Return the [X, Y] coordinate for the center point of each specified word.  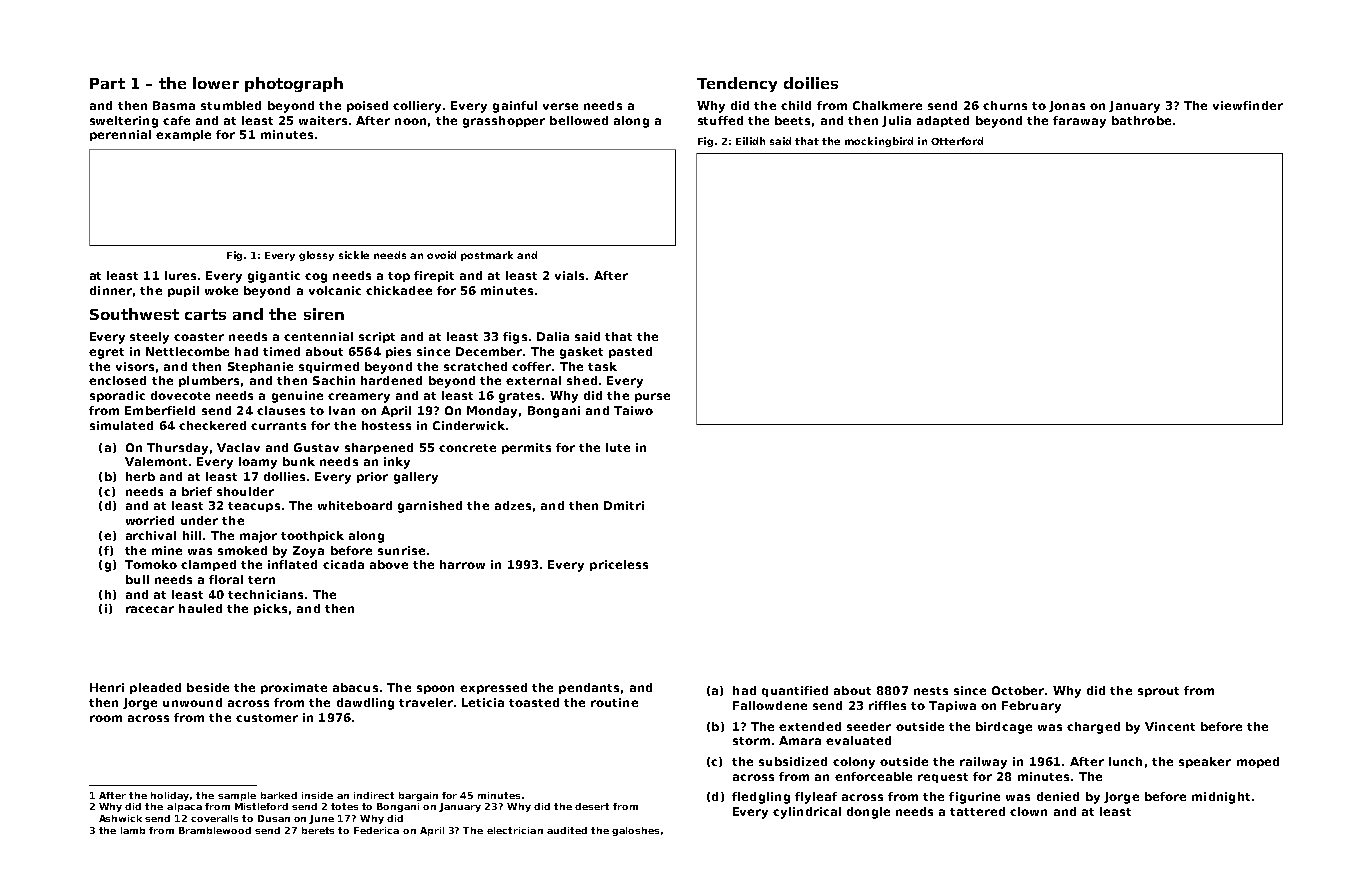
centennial [318, 336]
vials [569, 275]
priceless [619, 565]
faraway [1079, 122]
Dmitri [624, 505]
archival [151, 535]
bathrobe [1141, 120]
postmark [487, 256]
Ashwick [120, 818]
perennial [120, 135]
